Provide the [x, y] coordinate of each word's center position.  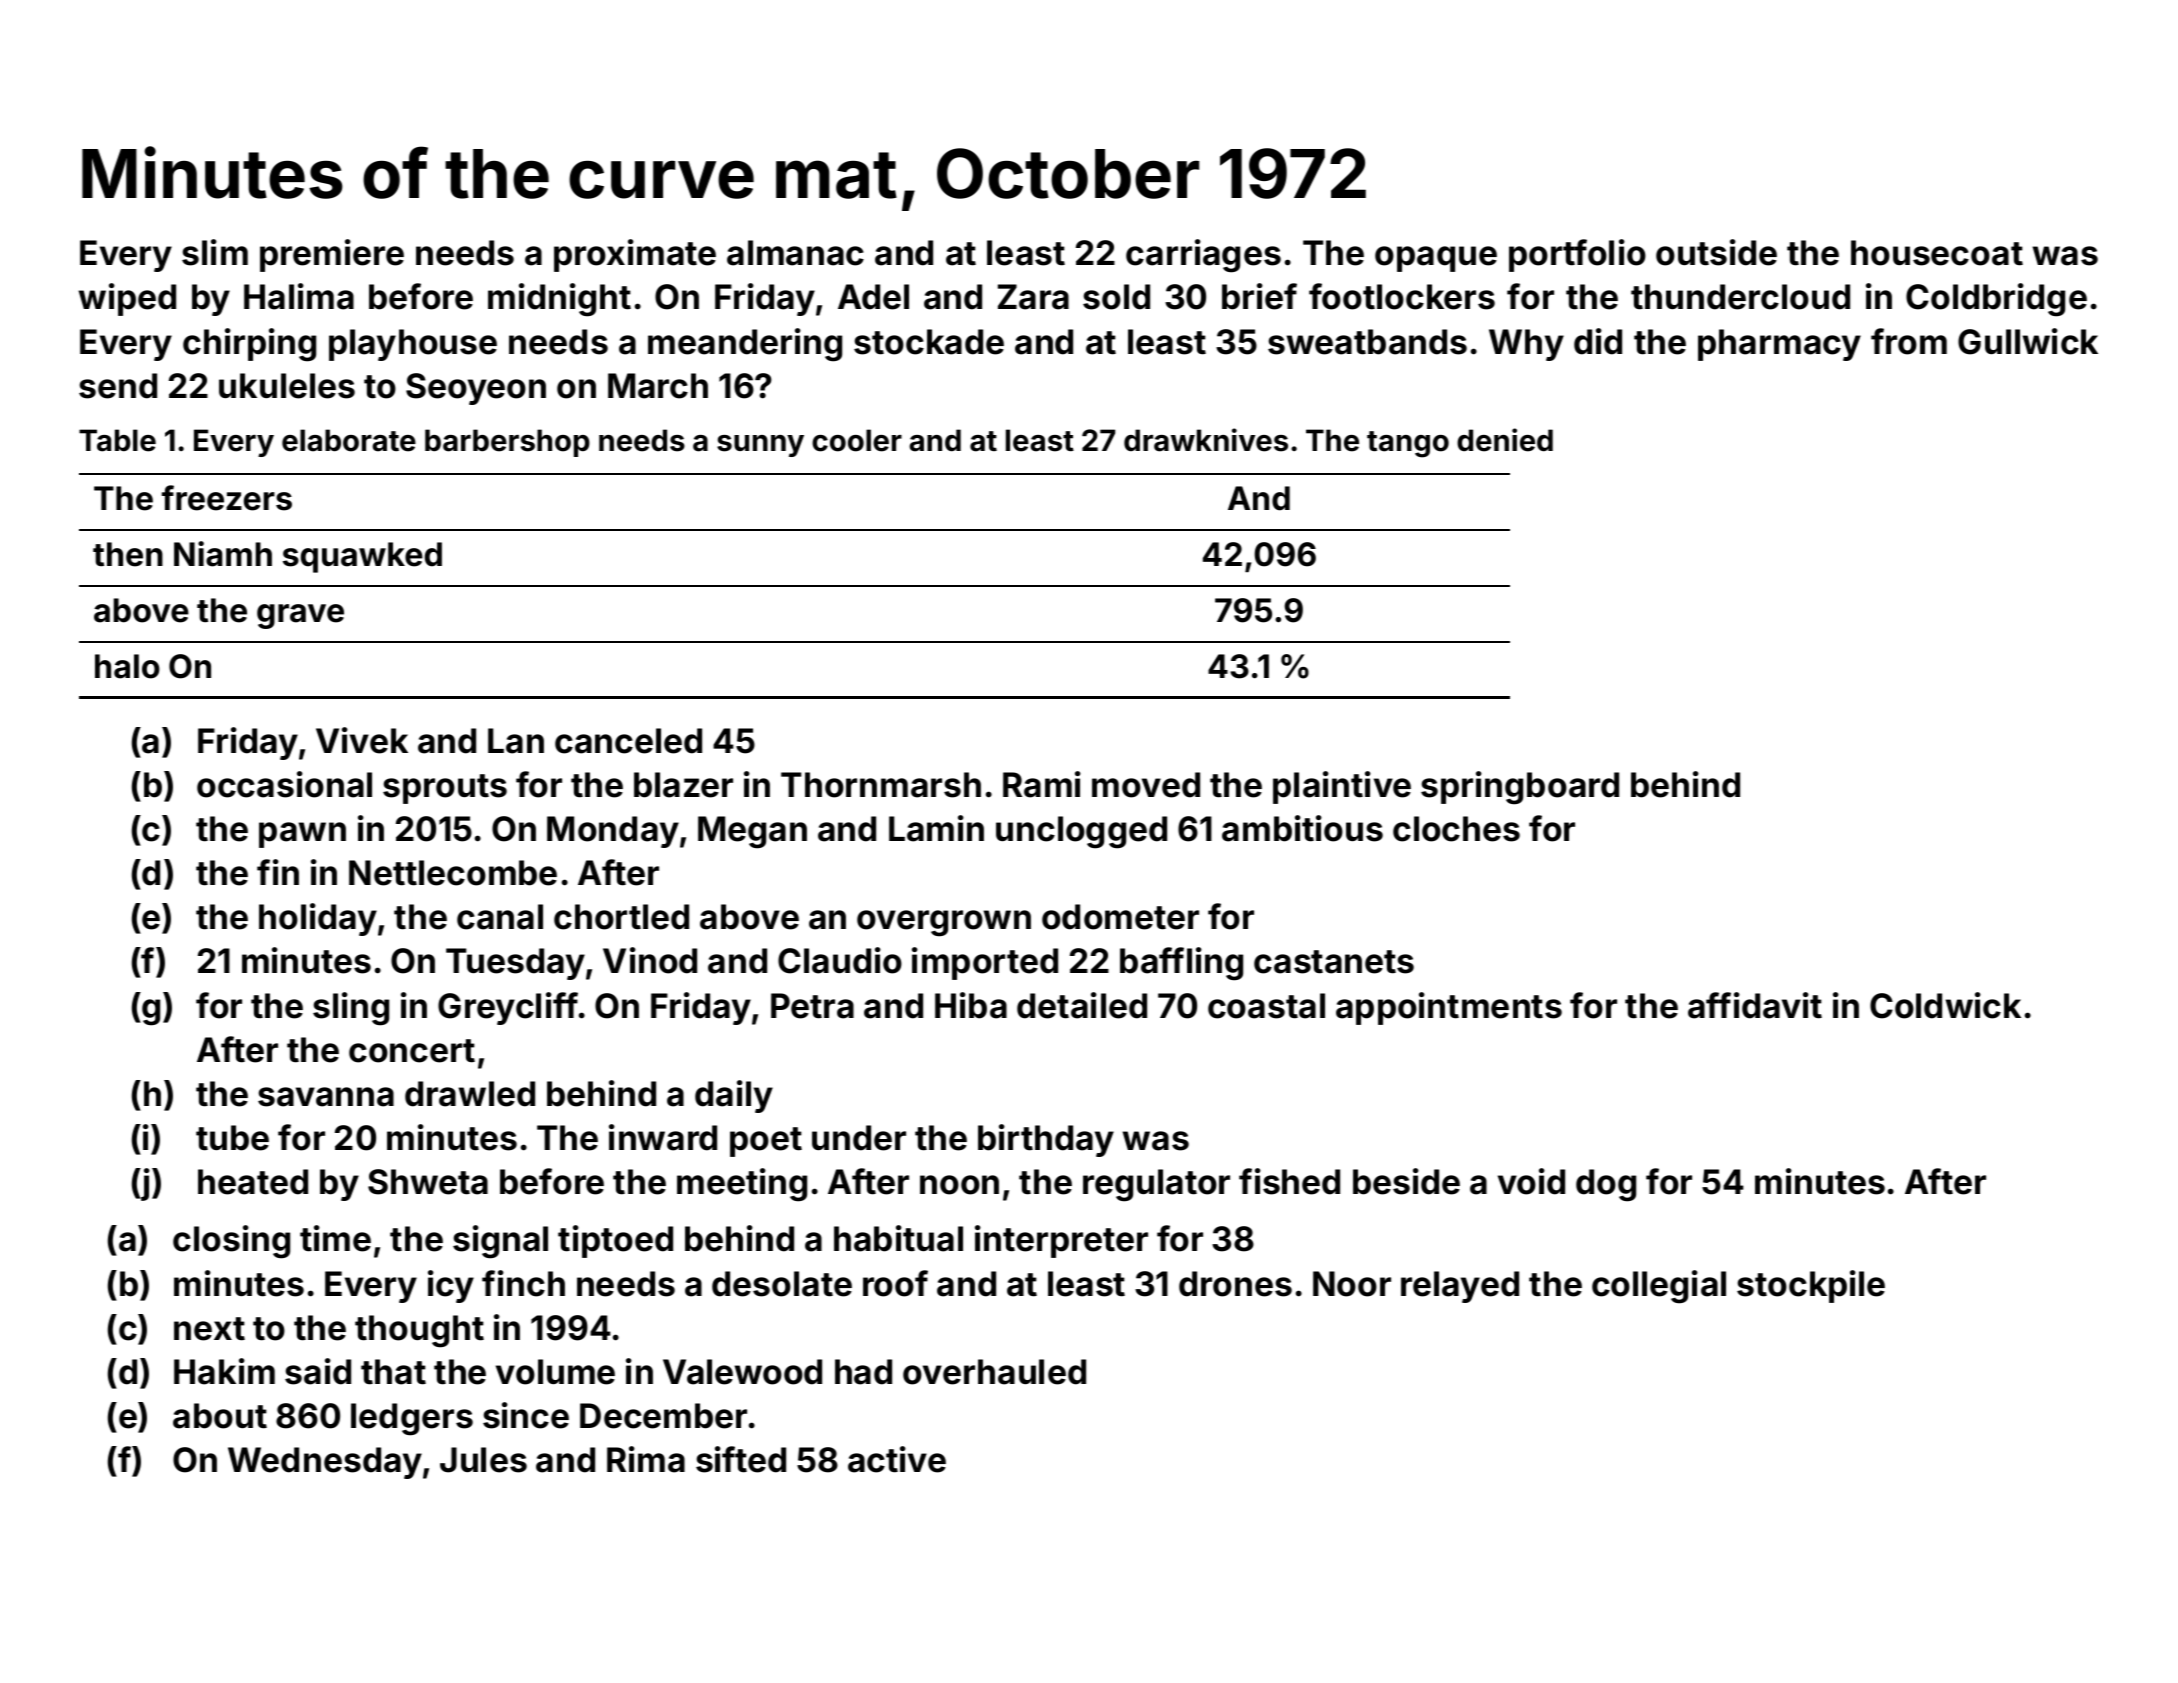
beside [1406, 1181]
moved [1146, 785]
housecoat [1937, 253]
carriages [1203, 256]
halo [127, 666]
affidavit [1755, 1005]
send [118, 386]
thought [419, 1331]
